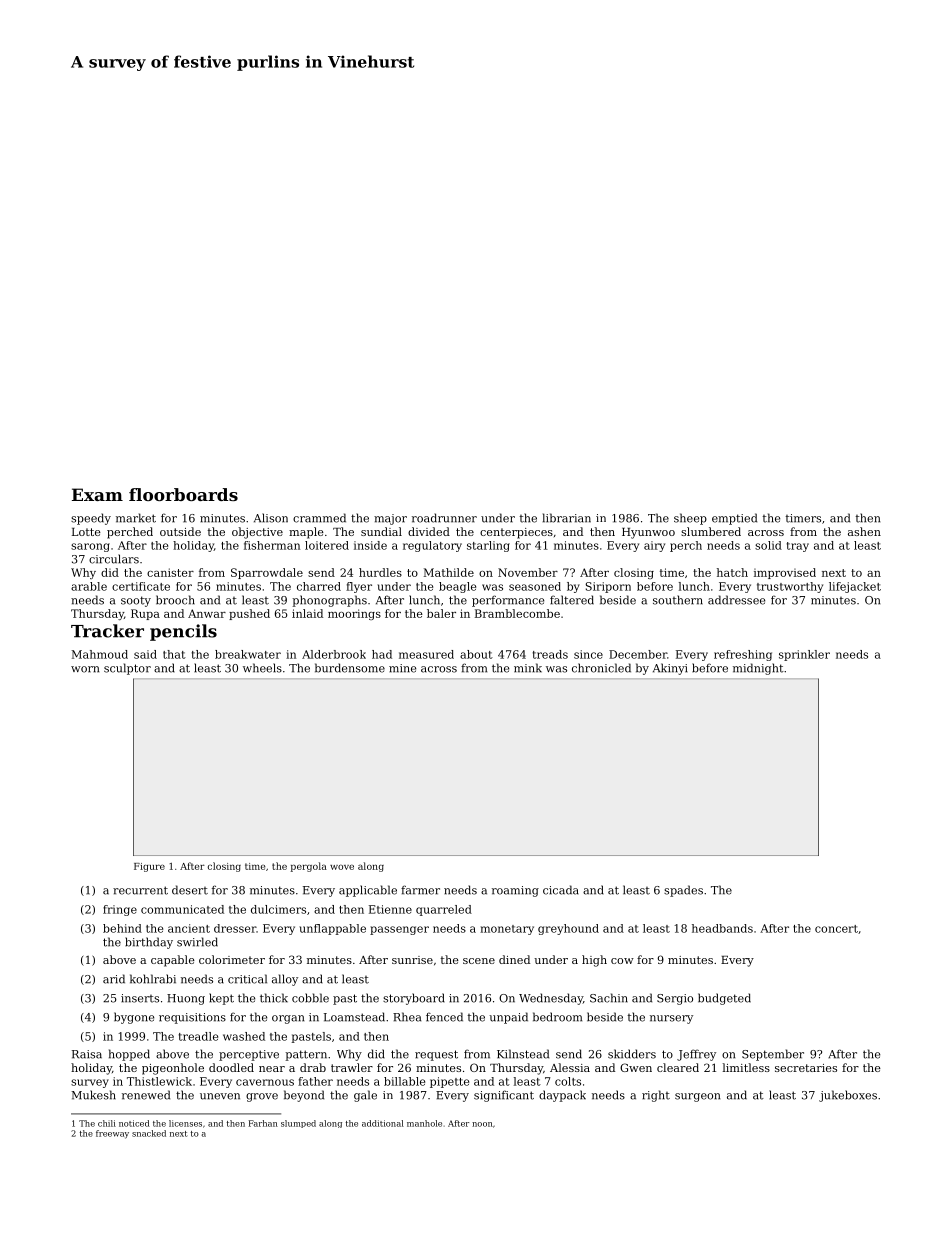  What do you see at coordinates (697, 1097) in the page?
I see `surgeon` at bounding box center [697, 1097].
